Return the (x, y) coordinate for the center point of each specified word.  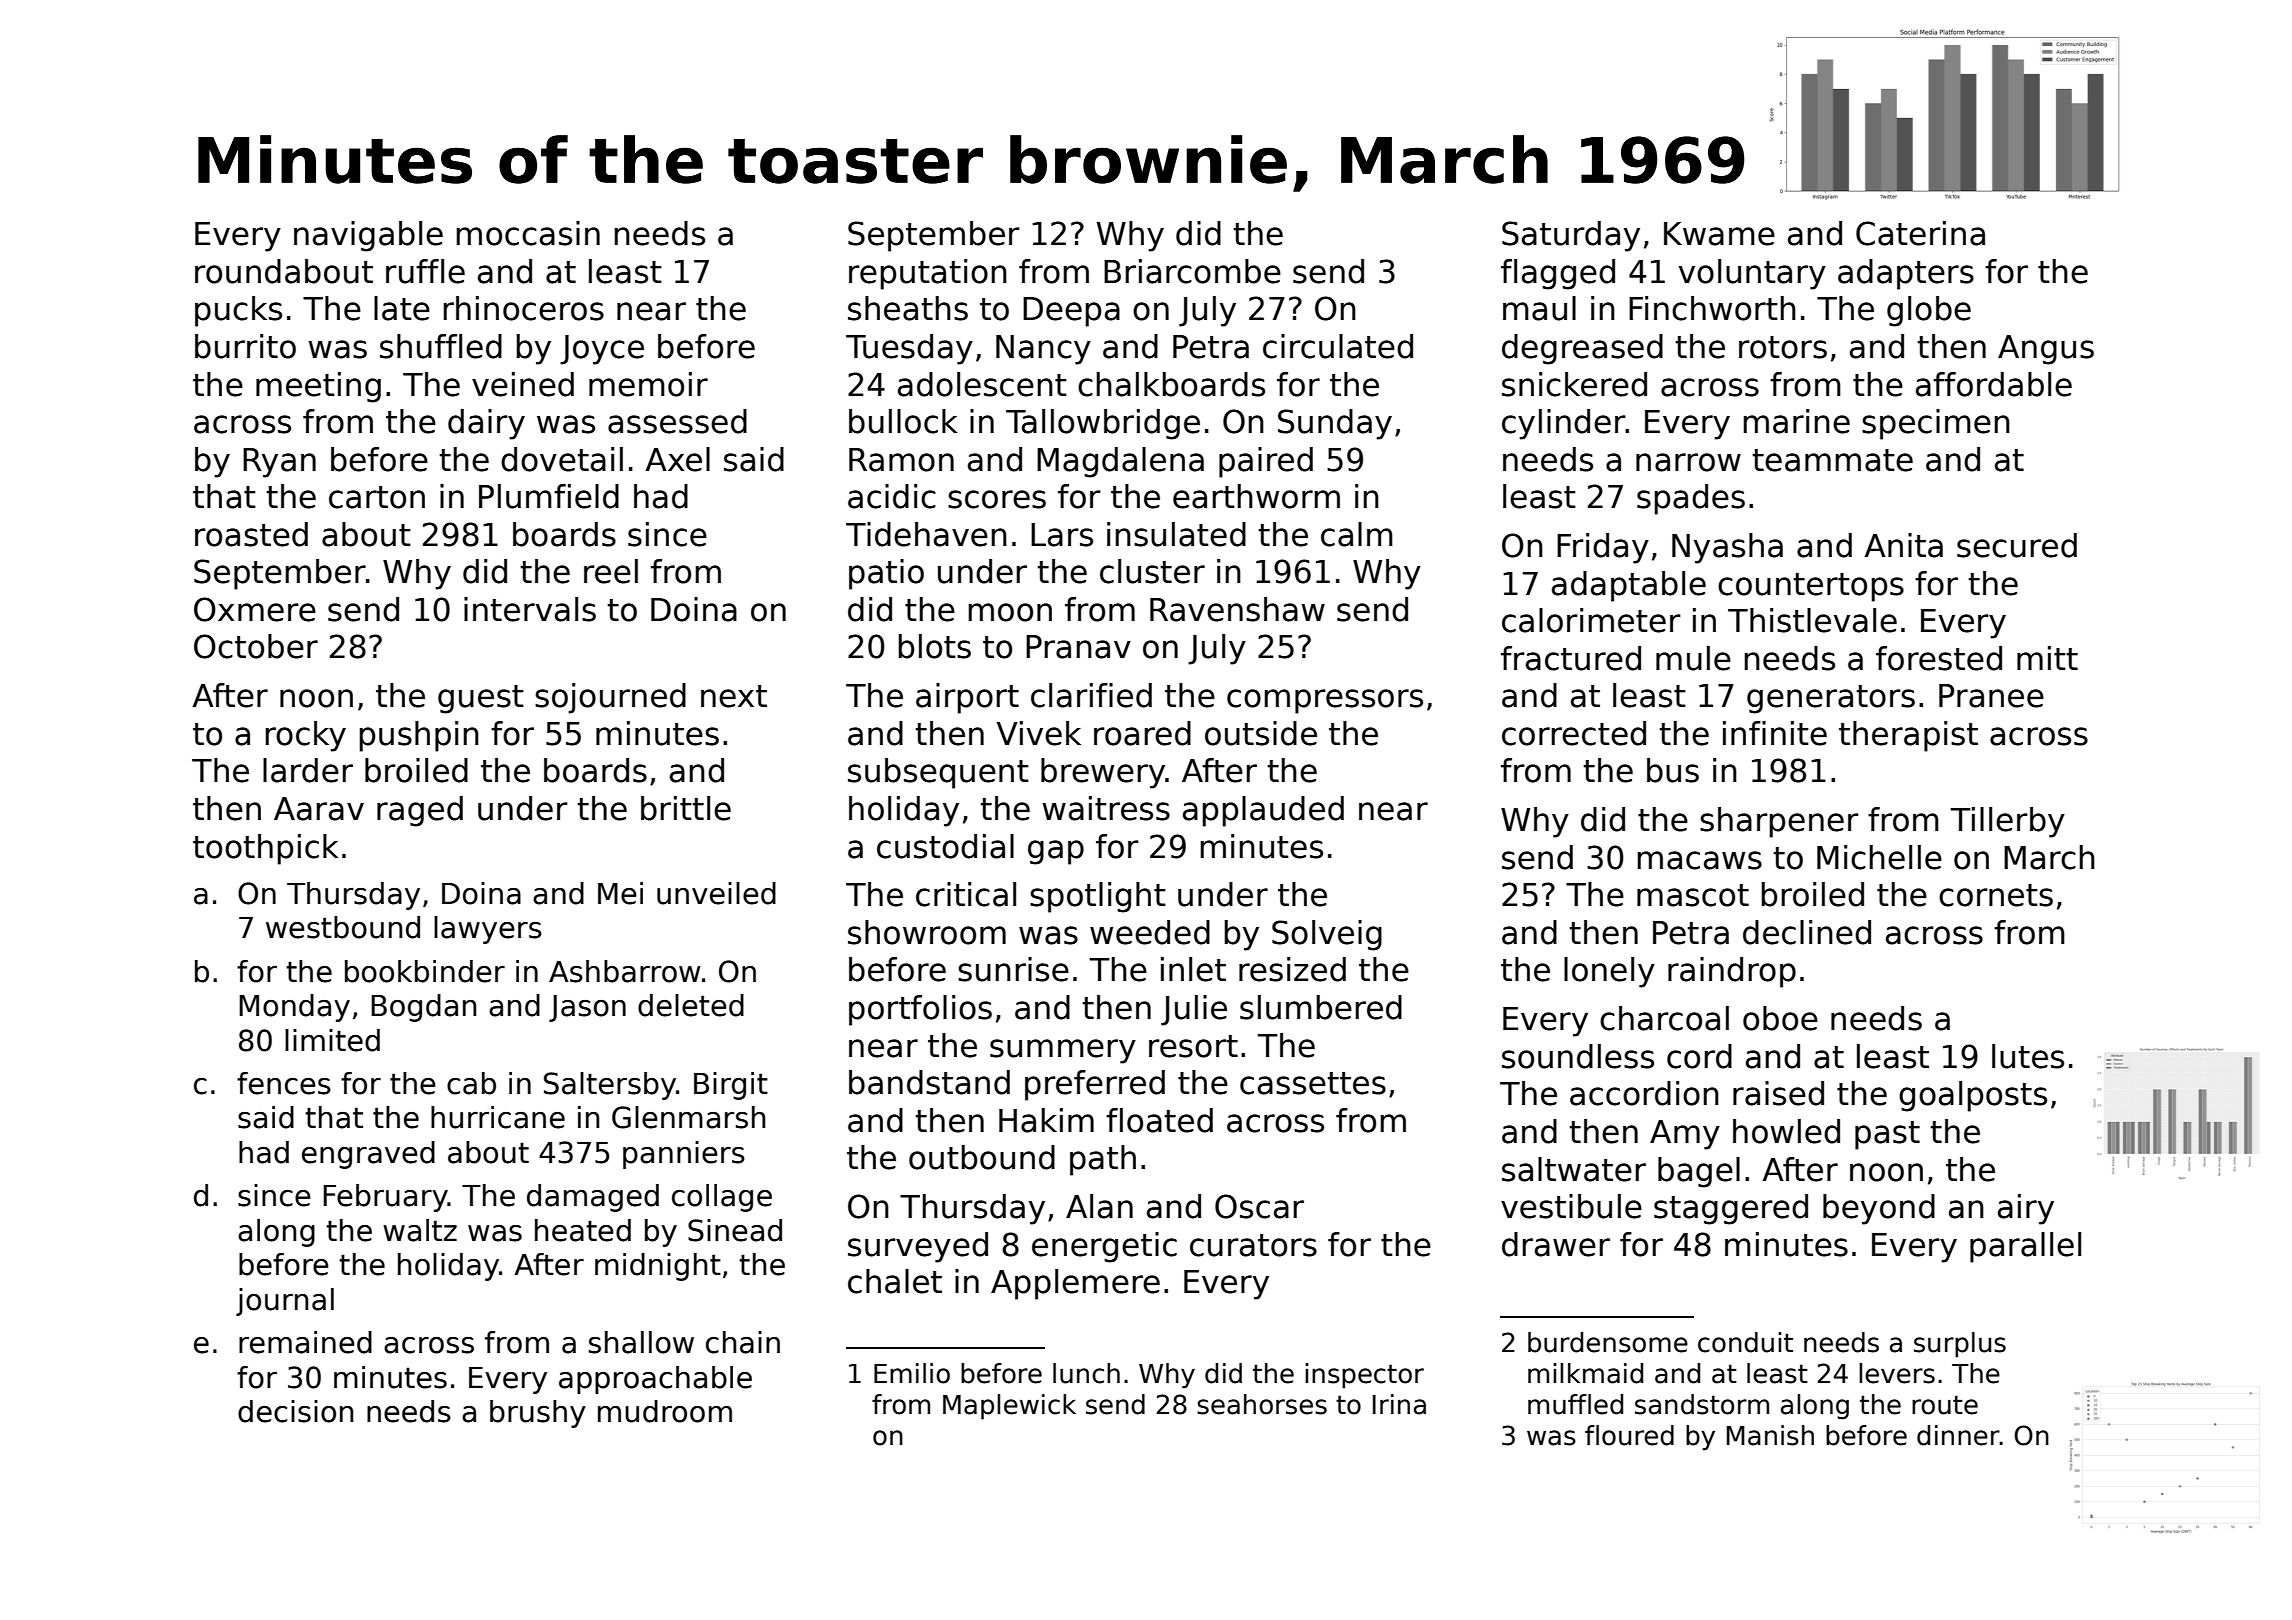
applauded (1263, 811)
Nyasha (1727, 548)
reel (611, 571)
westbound (343, 927)
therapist (1908, 736)
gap (1056, 852)
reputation (928, 274)
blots (935, 646)
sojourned (610, 698)
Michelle (1879, 857)
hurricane (498, 1117)
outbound (982, 1157)
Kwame (1719, 234)
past (1887, 1135)
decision (295, 1411)
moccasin (528, 233)
